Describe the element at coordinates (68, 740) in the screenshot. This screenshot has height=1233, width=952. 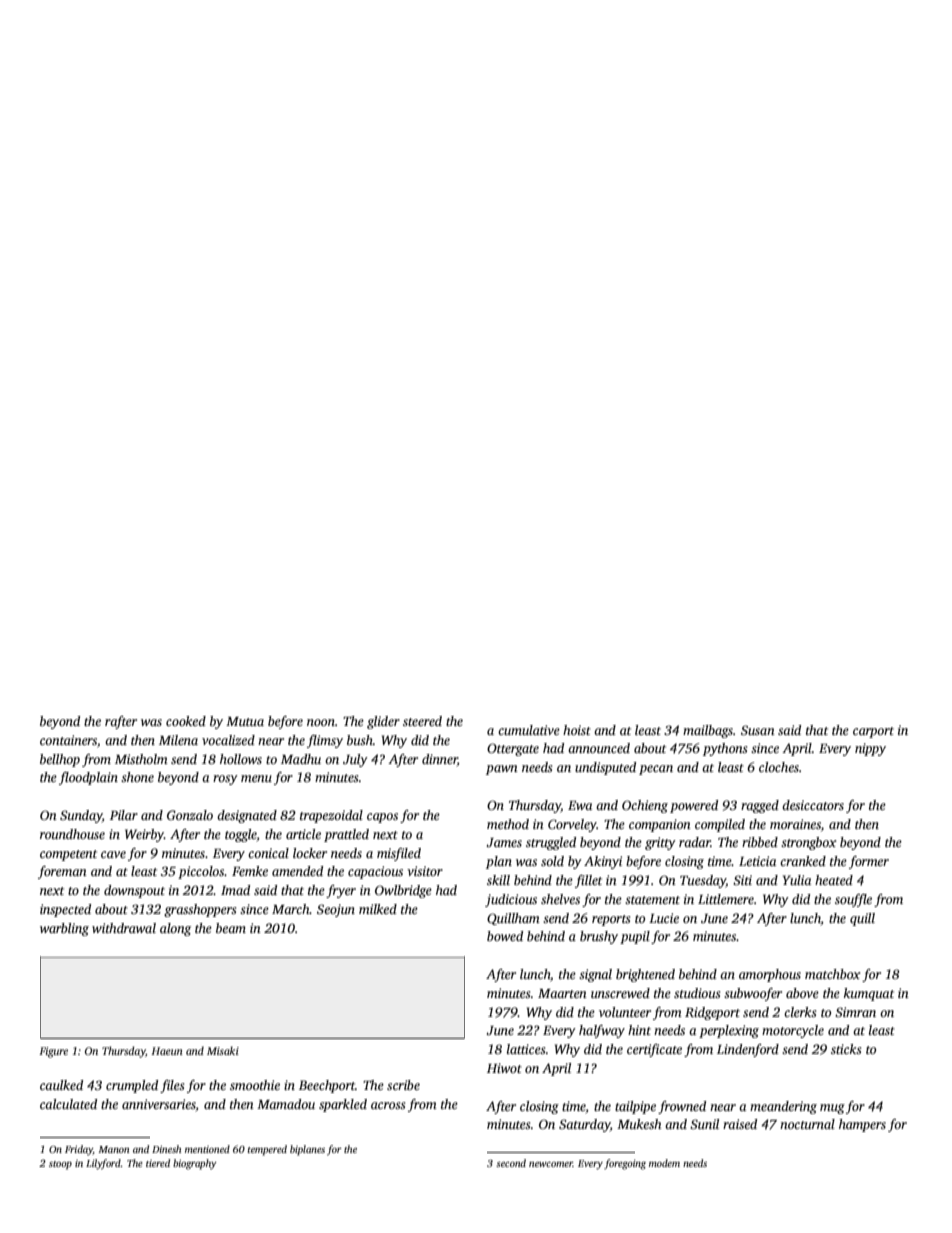
I see `containers` at that location.
